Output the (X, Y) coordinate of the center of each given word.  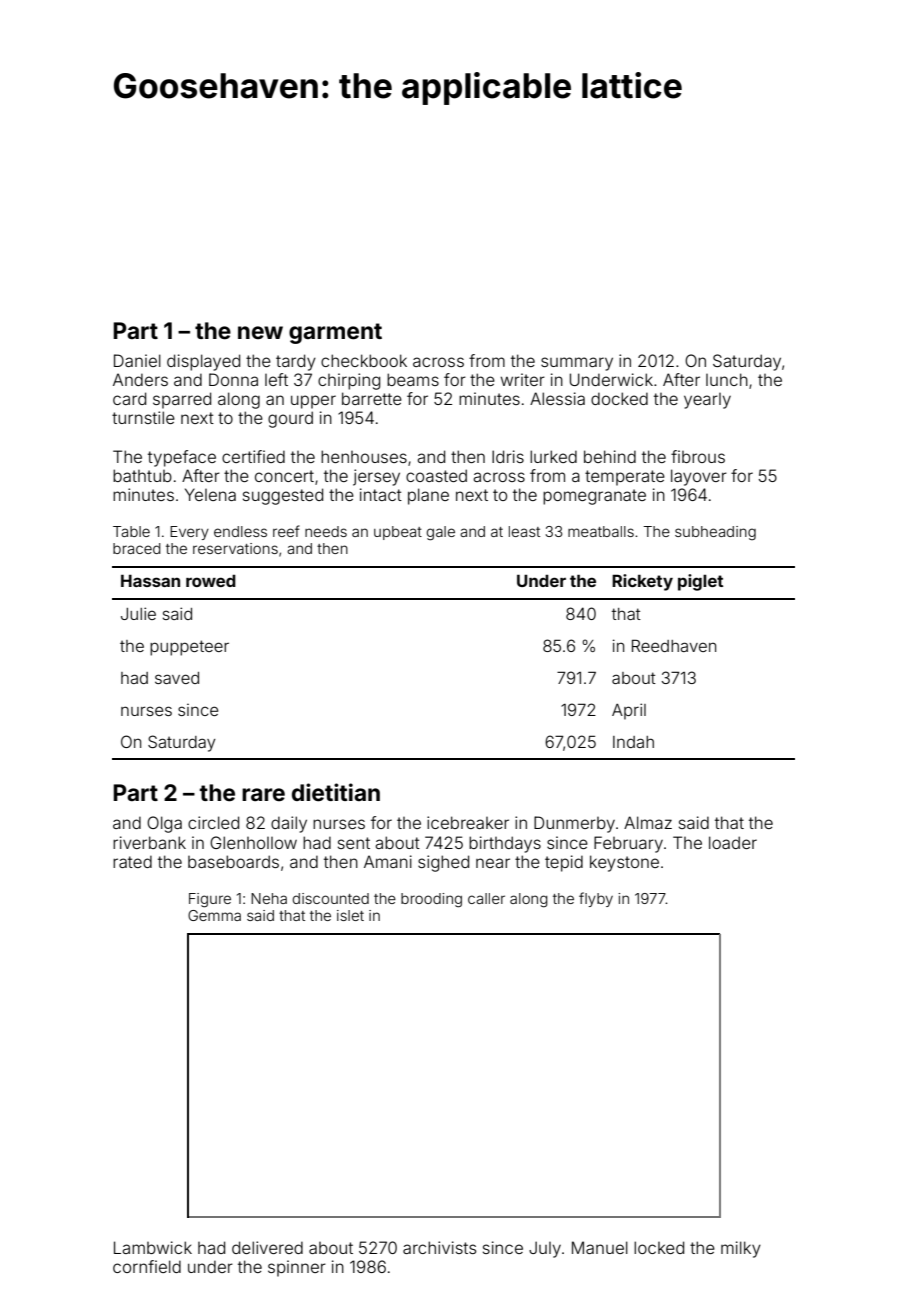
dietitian (336, 792)
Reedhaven (674, 645)
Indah (633, 742)
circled (213, 822)
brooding (431, 900)
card (129, 398)
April (629, 711)
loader (733, 842)
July (545, 1249)
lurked (553, 456)
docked (619, 398)
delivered (267, 1247)
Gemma (214, 915)
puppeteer (189, 648)
